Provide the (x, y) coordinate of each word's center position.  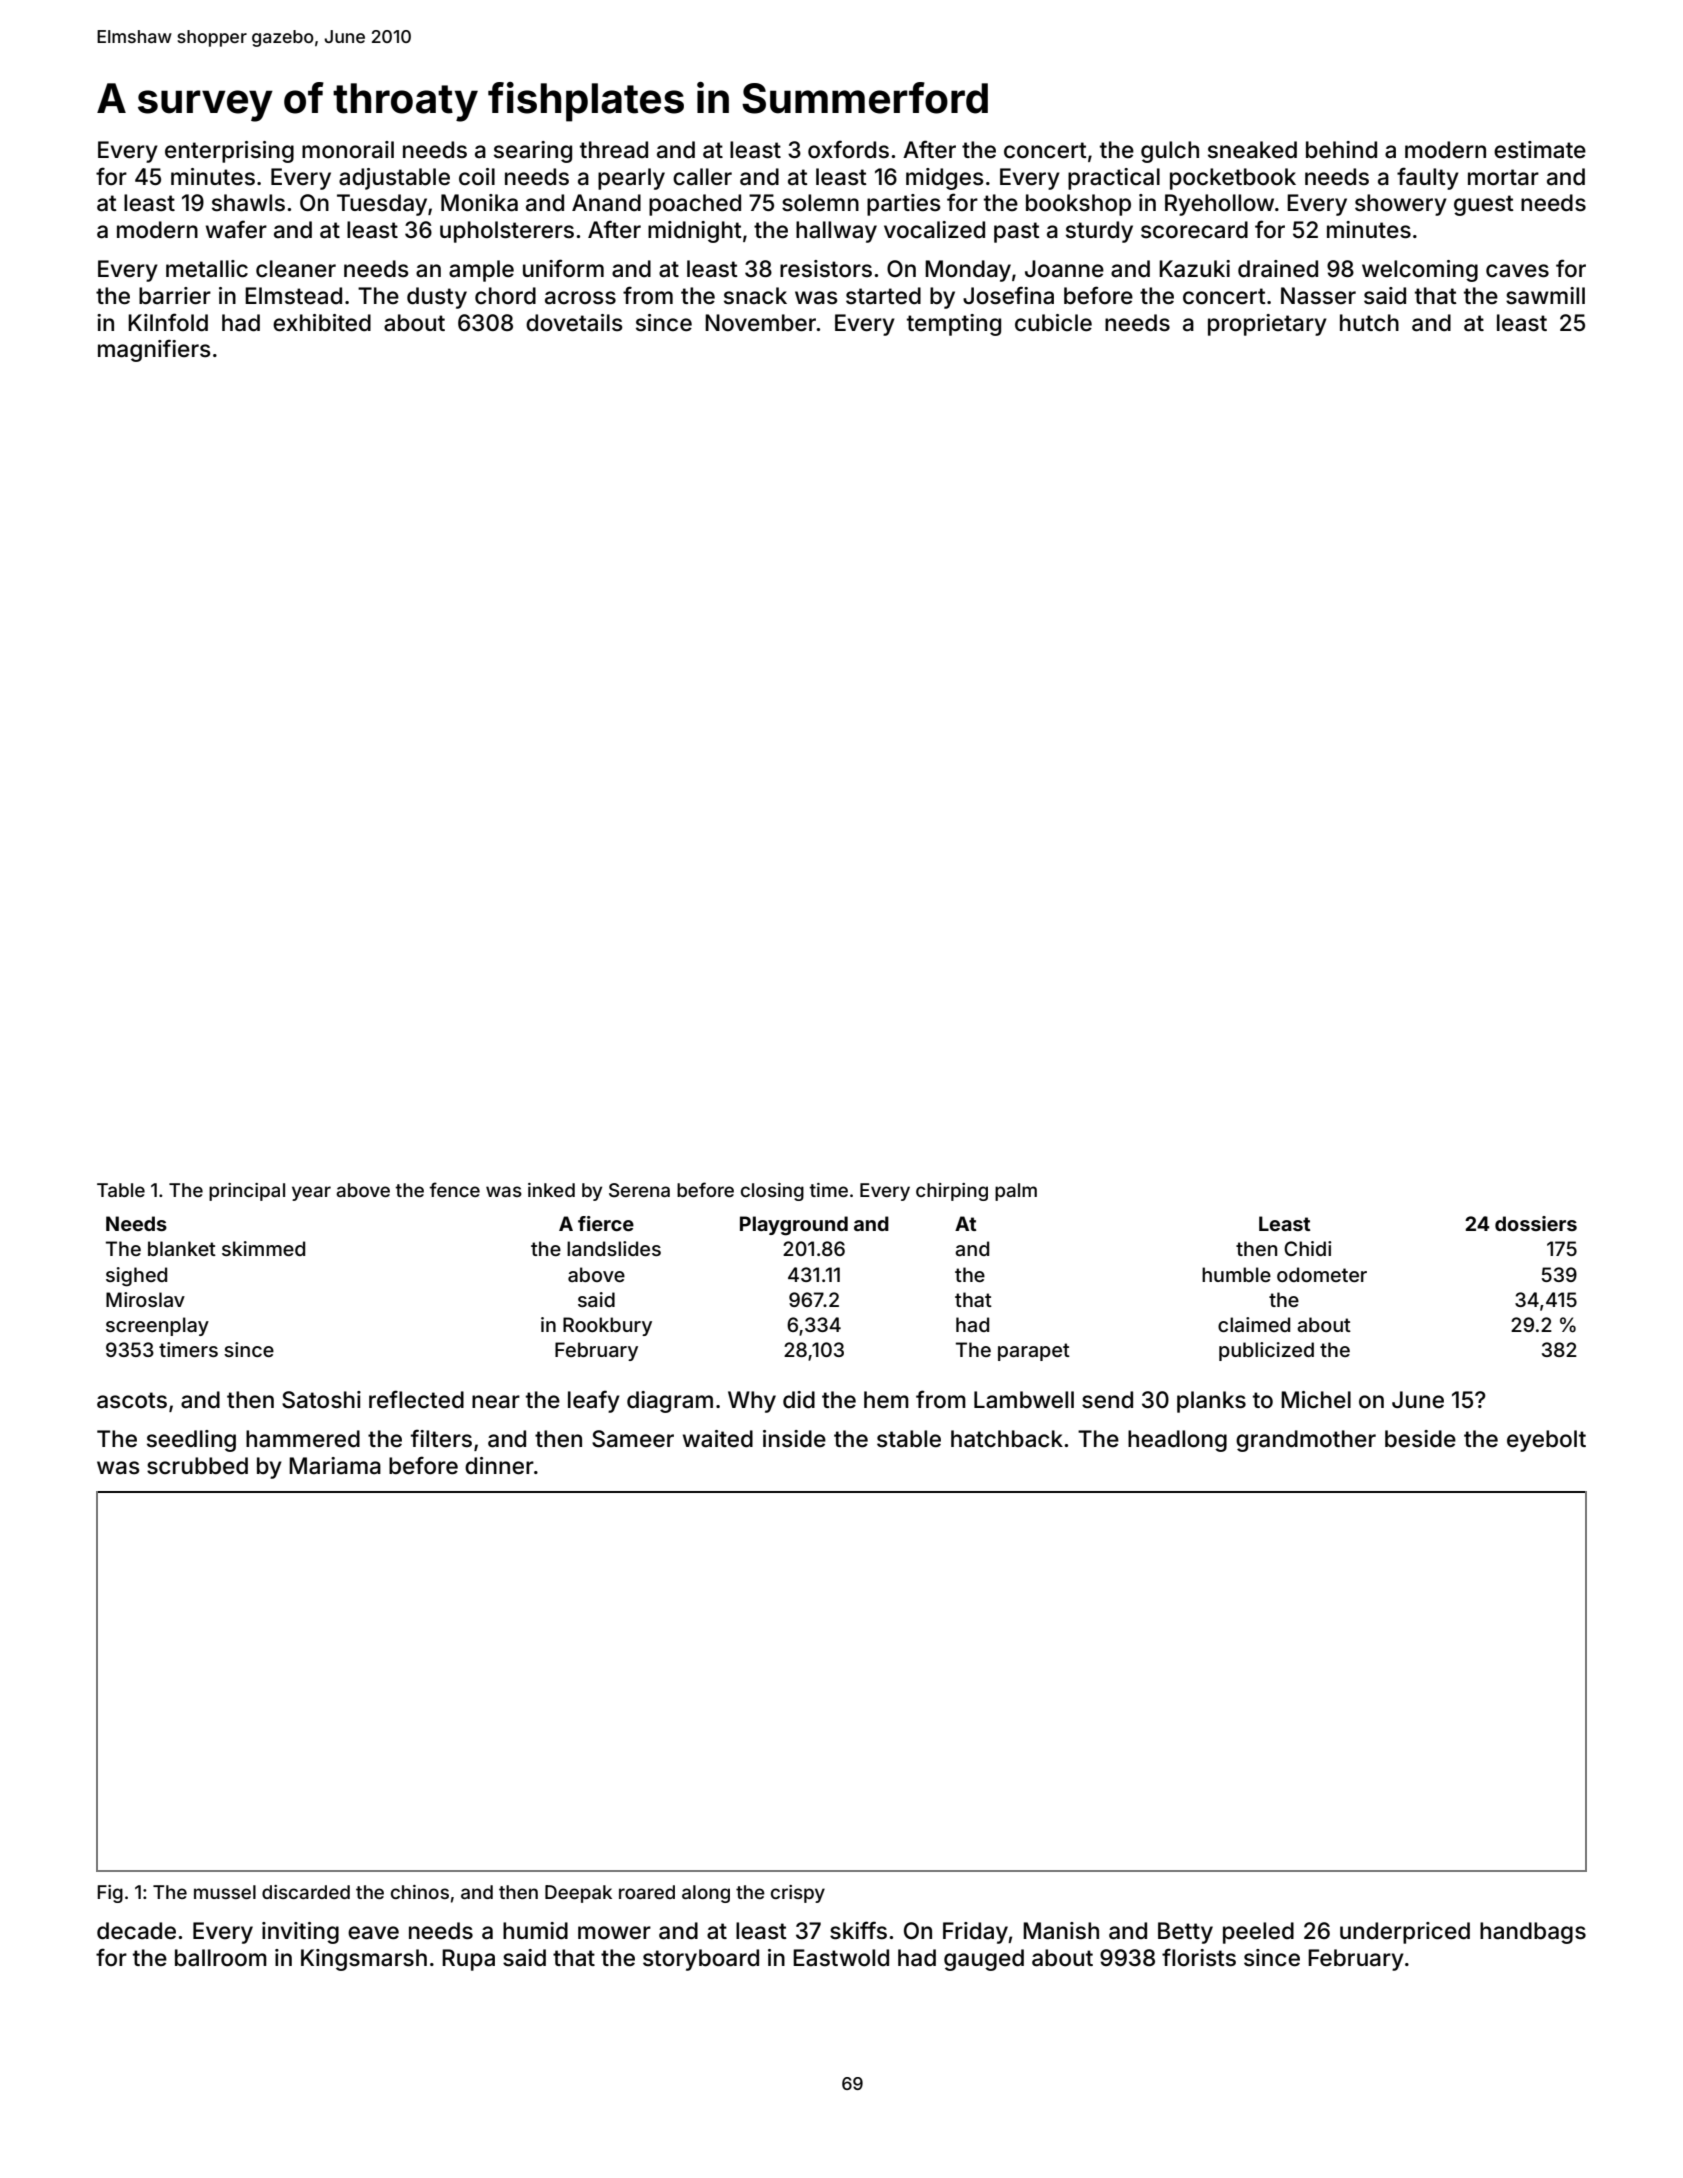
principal (247, 1192)
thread (614, 150)
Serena (639, 1190)
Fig (110, 1894)
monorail (348, 150)
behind (1341, 150)
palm (1016, 1192)
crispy (798, 1894)
